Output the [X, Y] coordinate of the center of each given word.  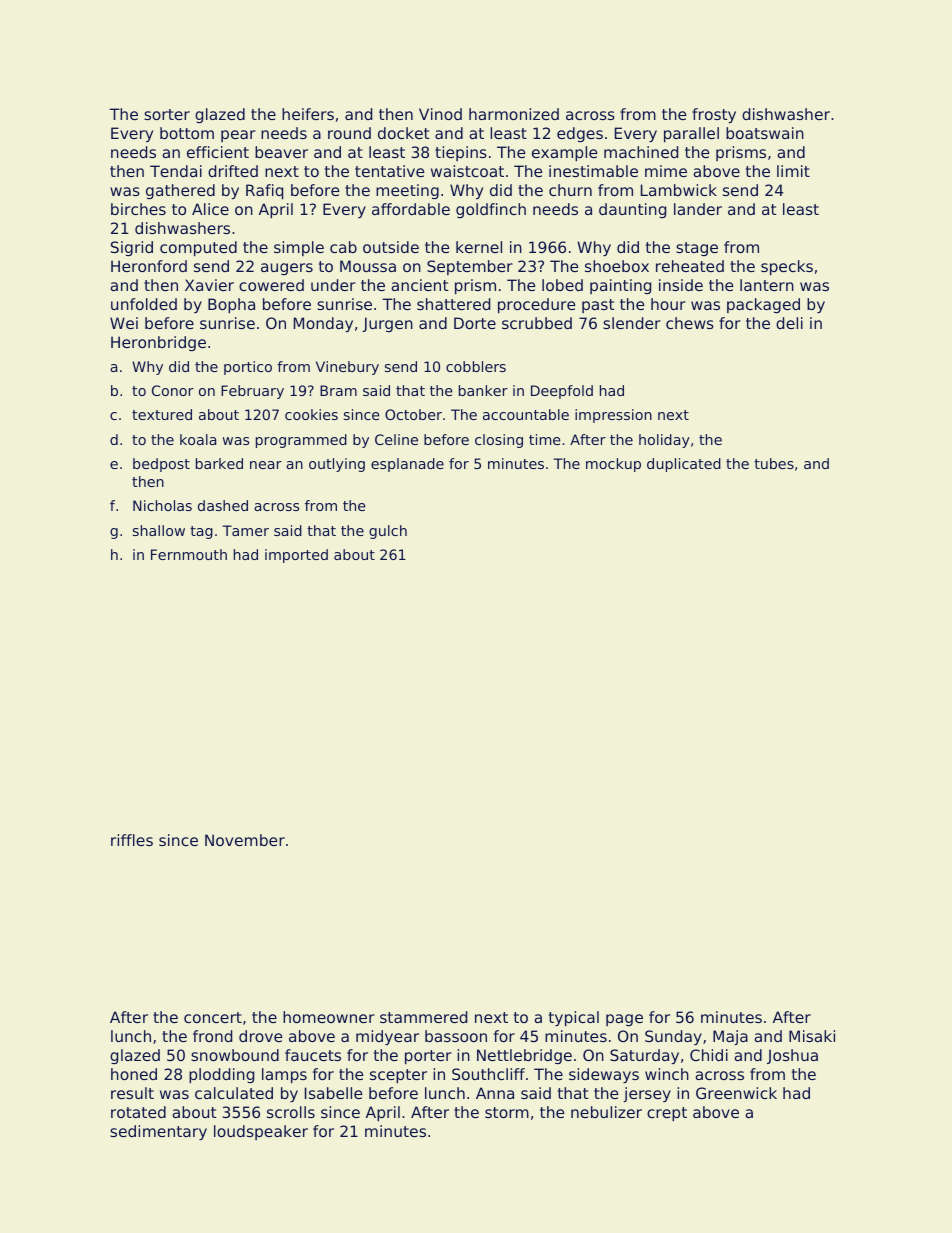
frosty [714, 115]
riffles [132, 840]
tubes [774, 463]
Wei [124, 323]
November [245, 840]
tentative [389, 171]
